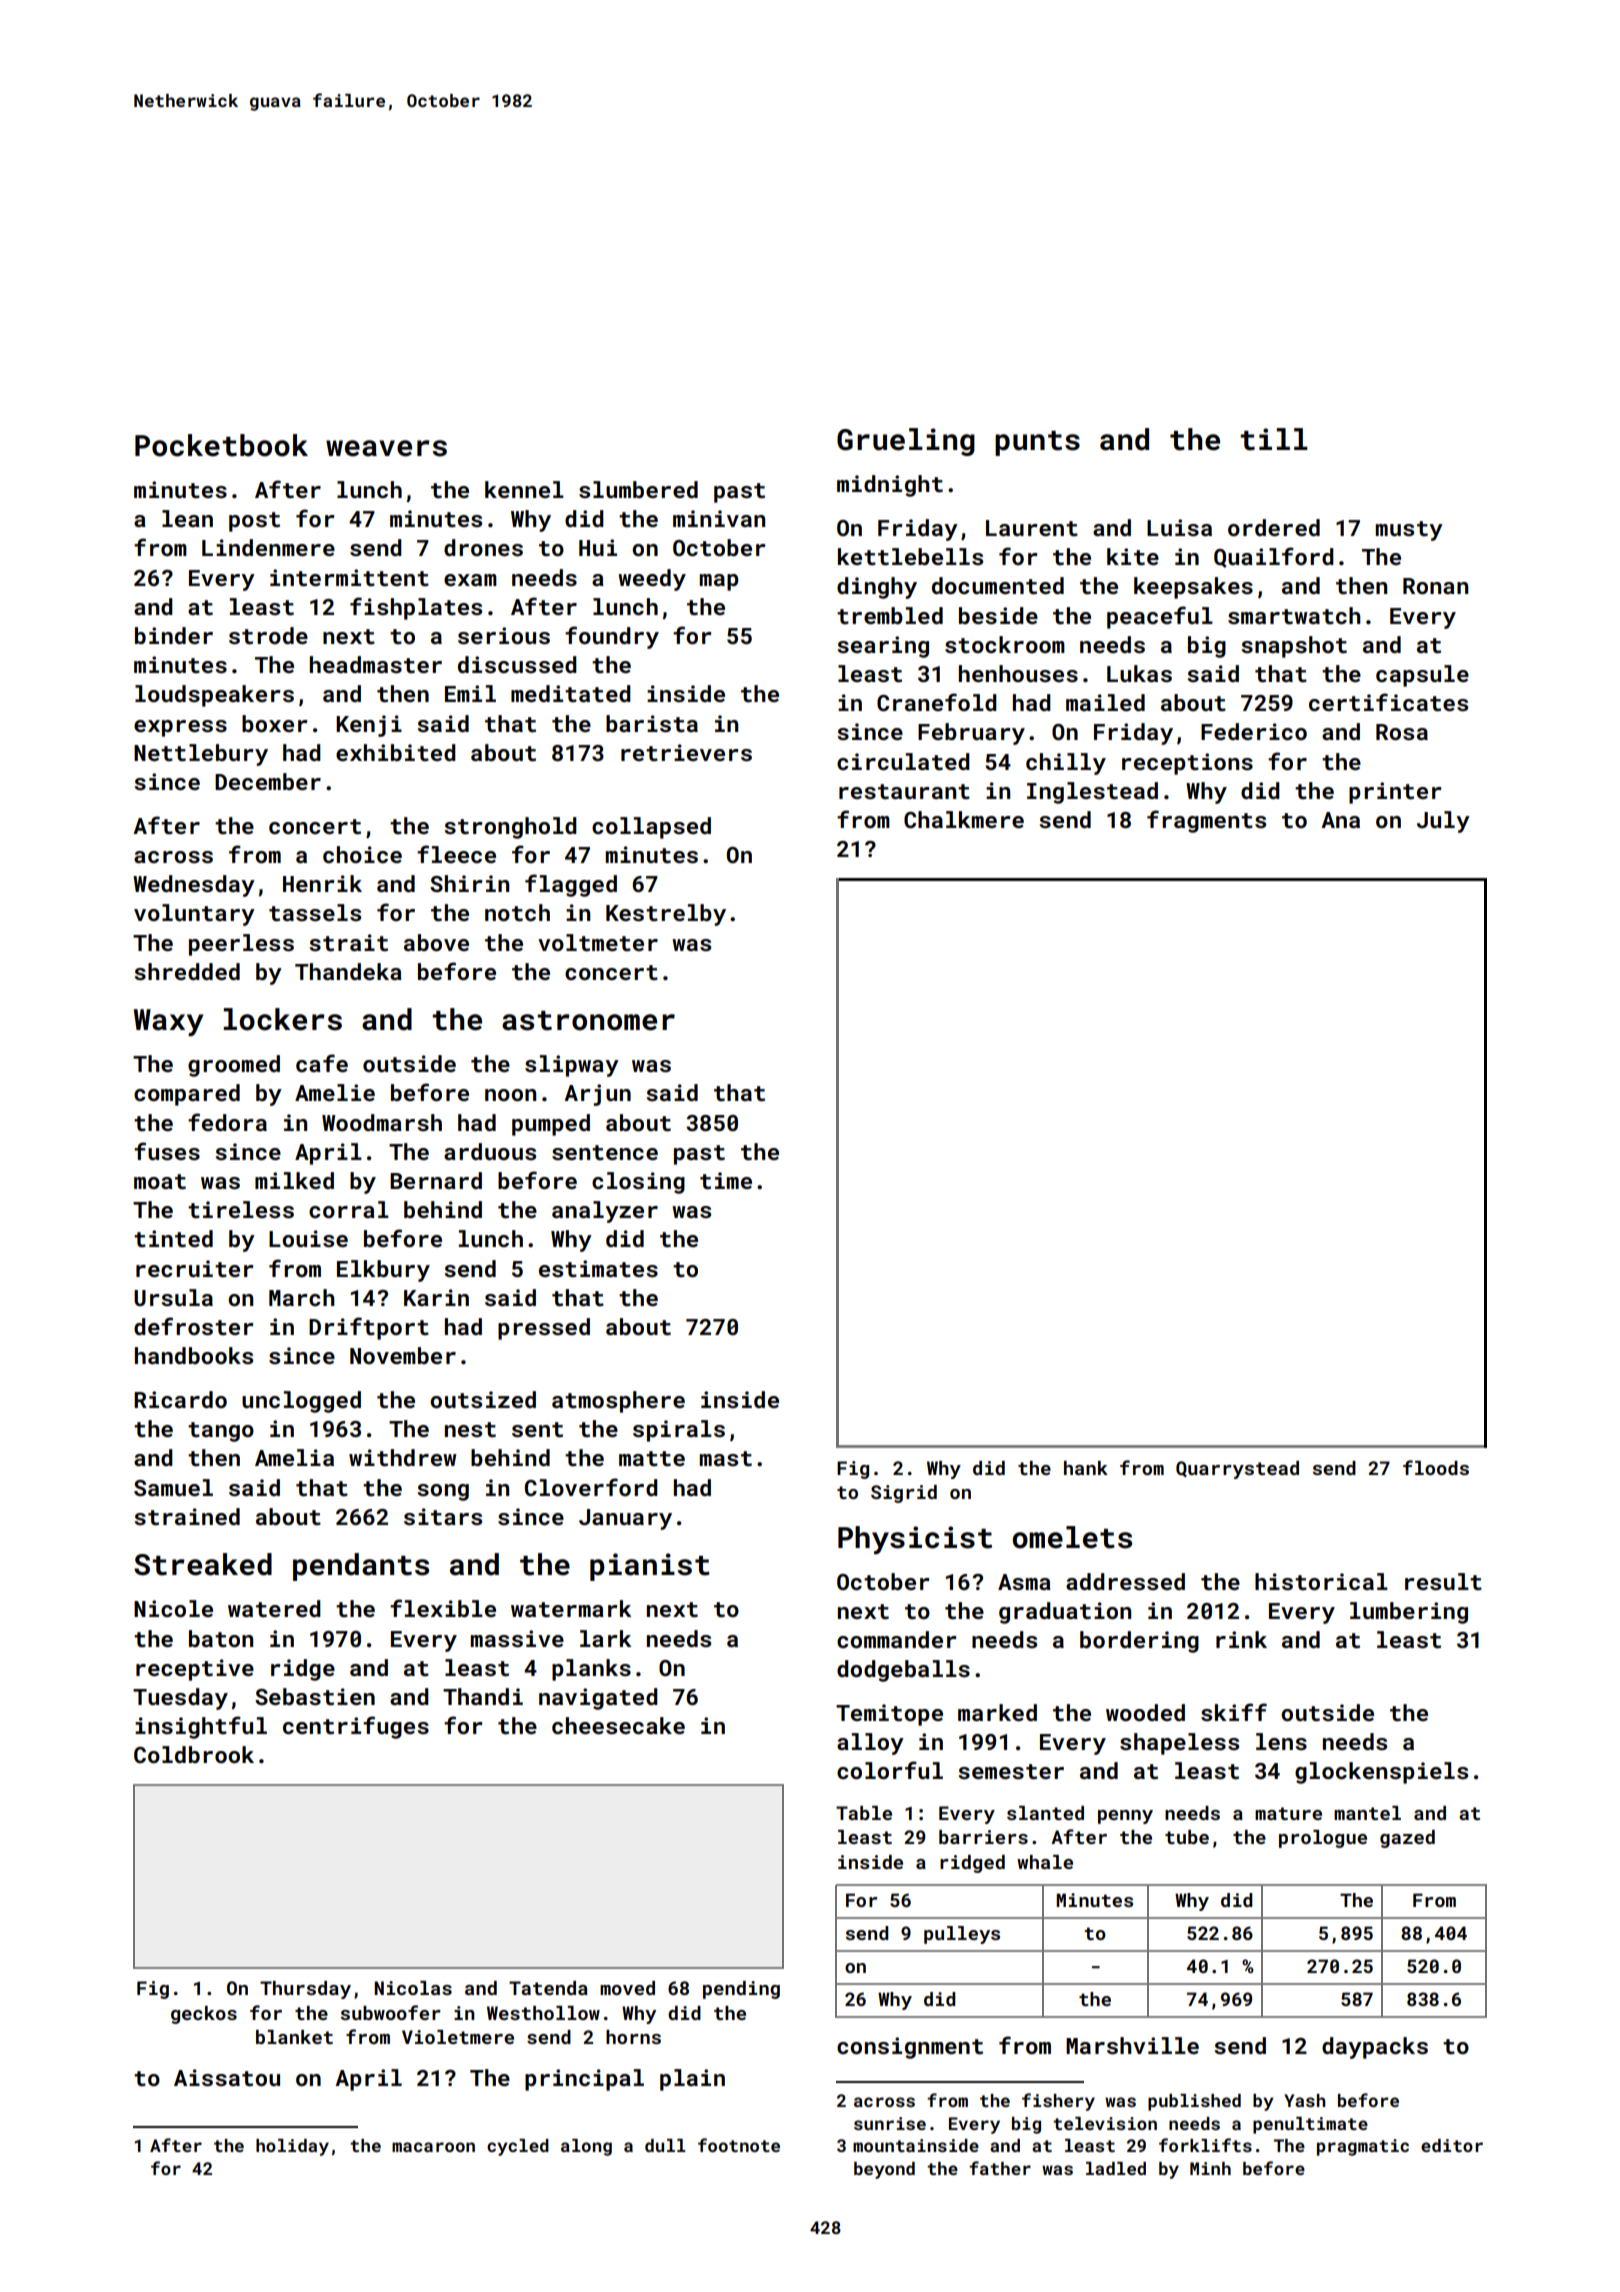 This page has width=1620, height=2292. Describe the element at coordinates (1452, 2145) in the page. I see `editor` at that location.
